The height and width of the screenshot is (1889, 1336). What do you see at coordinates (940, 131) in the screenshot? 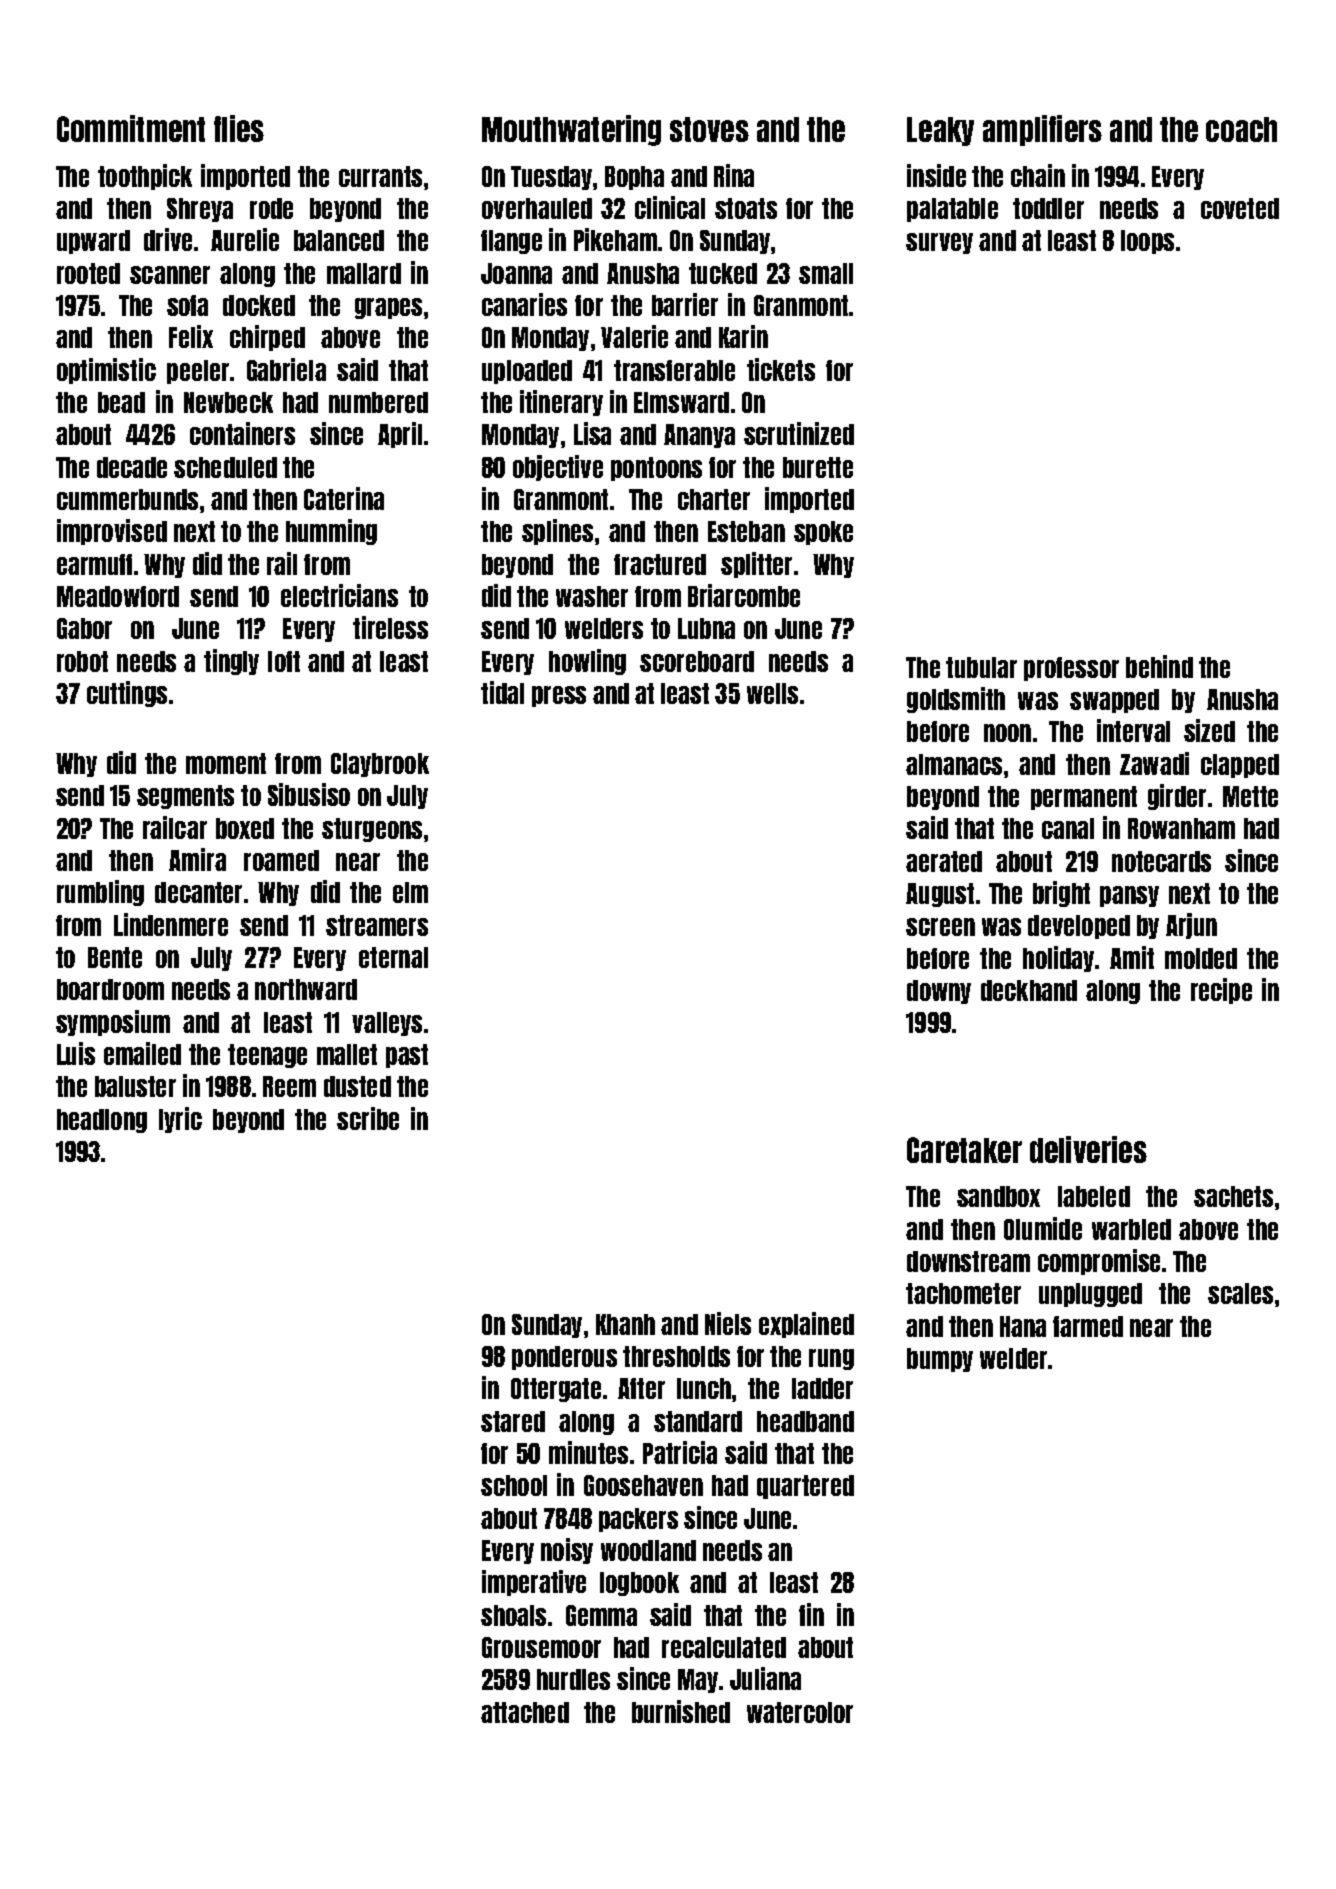
I see `Leaky` at bounding box center [940, 131].
